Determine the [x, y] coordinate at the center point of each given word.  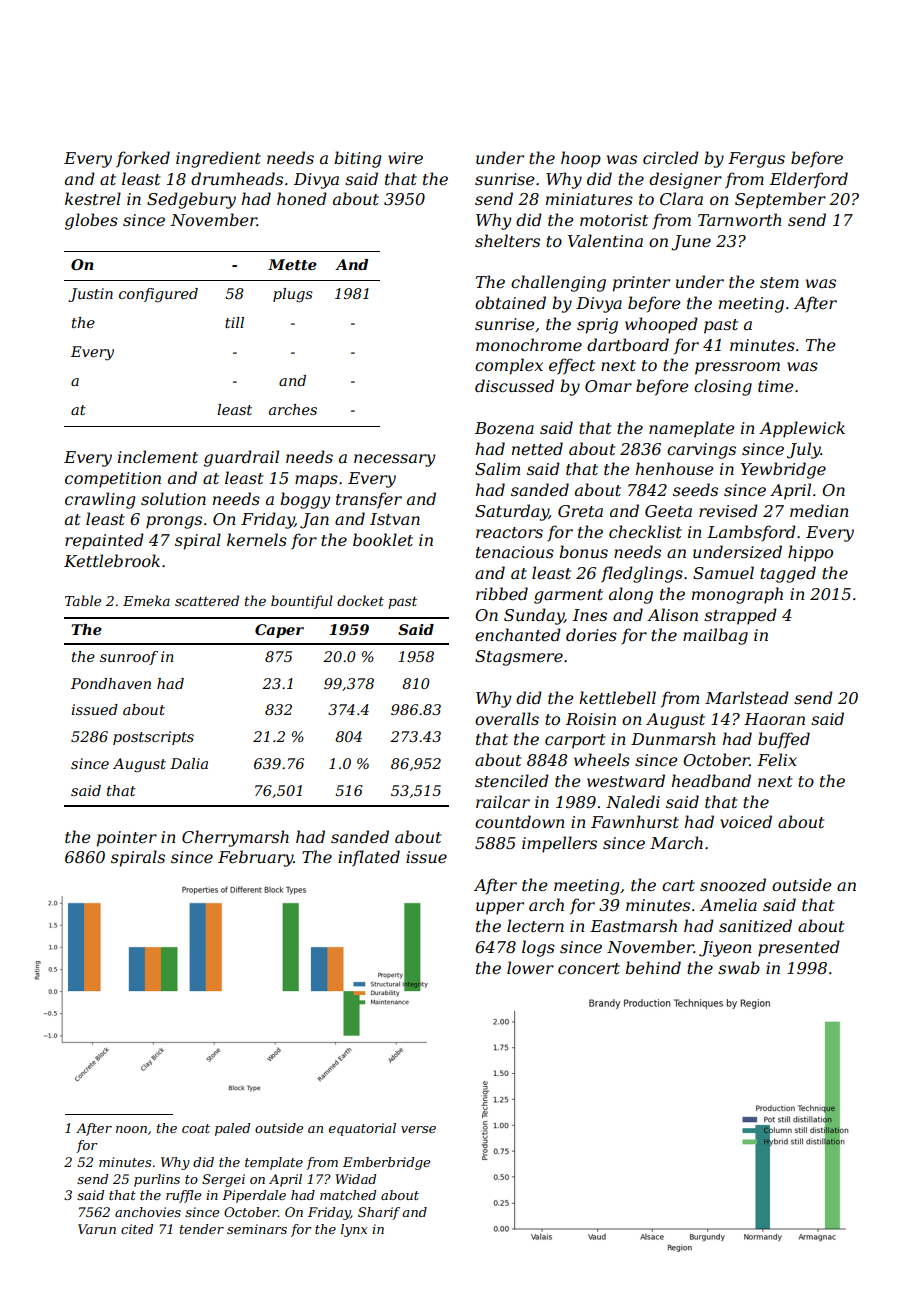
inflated [369, 858]
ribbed [502, 593]
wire [405, 158]
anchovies [148, 1212]
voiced [746, 821]
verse [418, 1129]
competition [113, 480]
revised [728, 510]
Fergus [756, 160]
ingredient [218, 159]
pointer [127, 839]
